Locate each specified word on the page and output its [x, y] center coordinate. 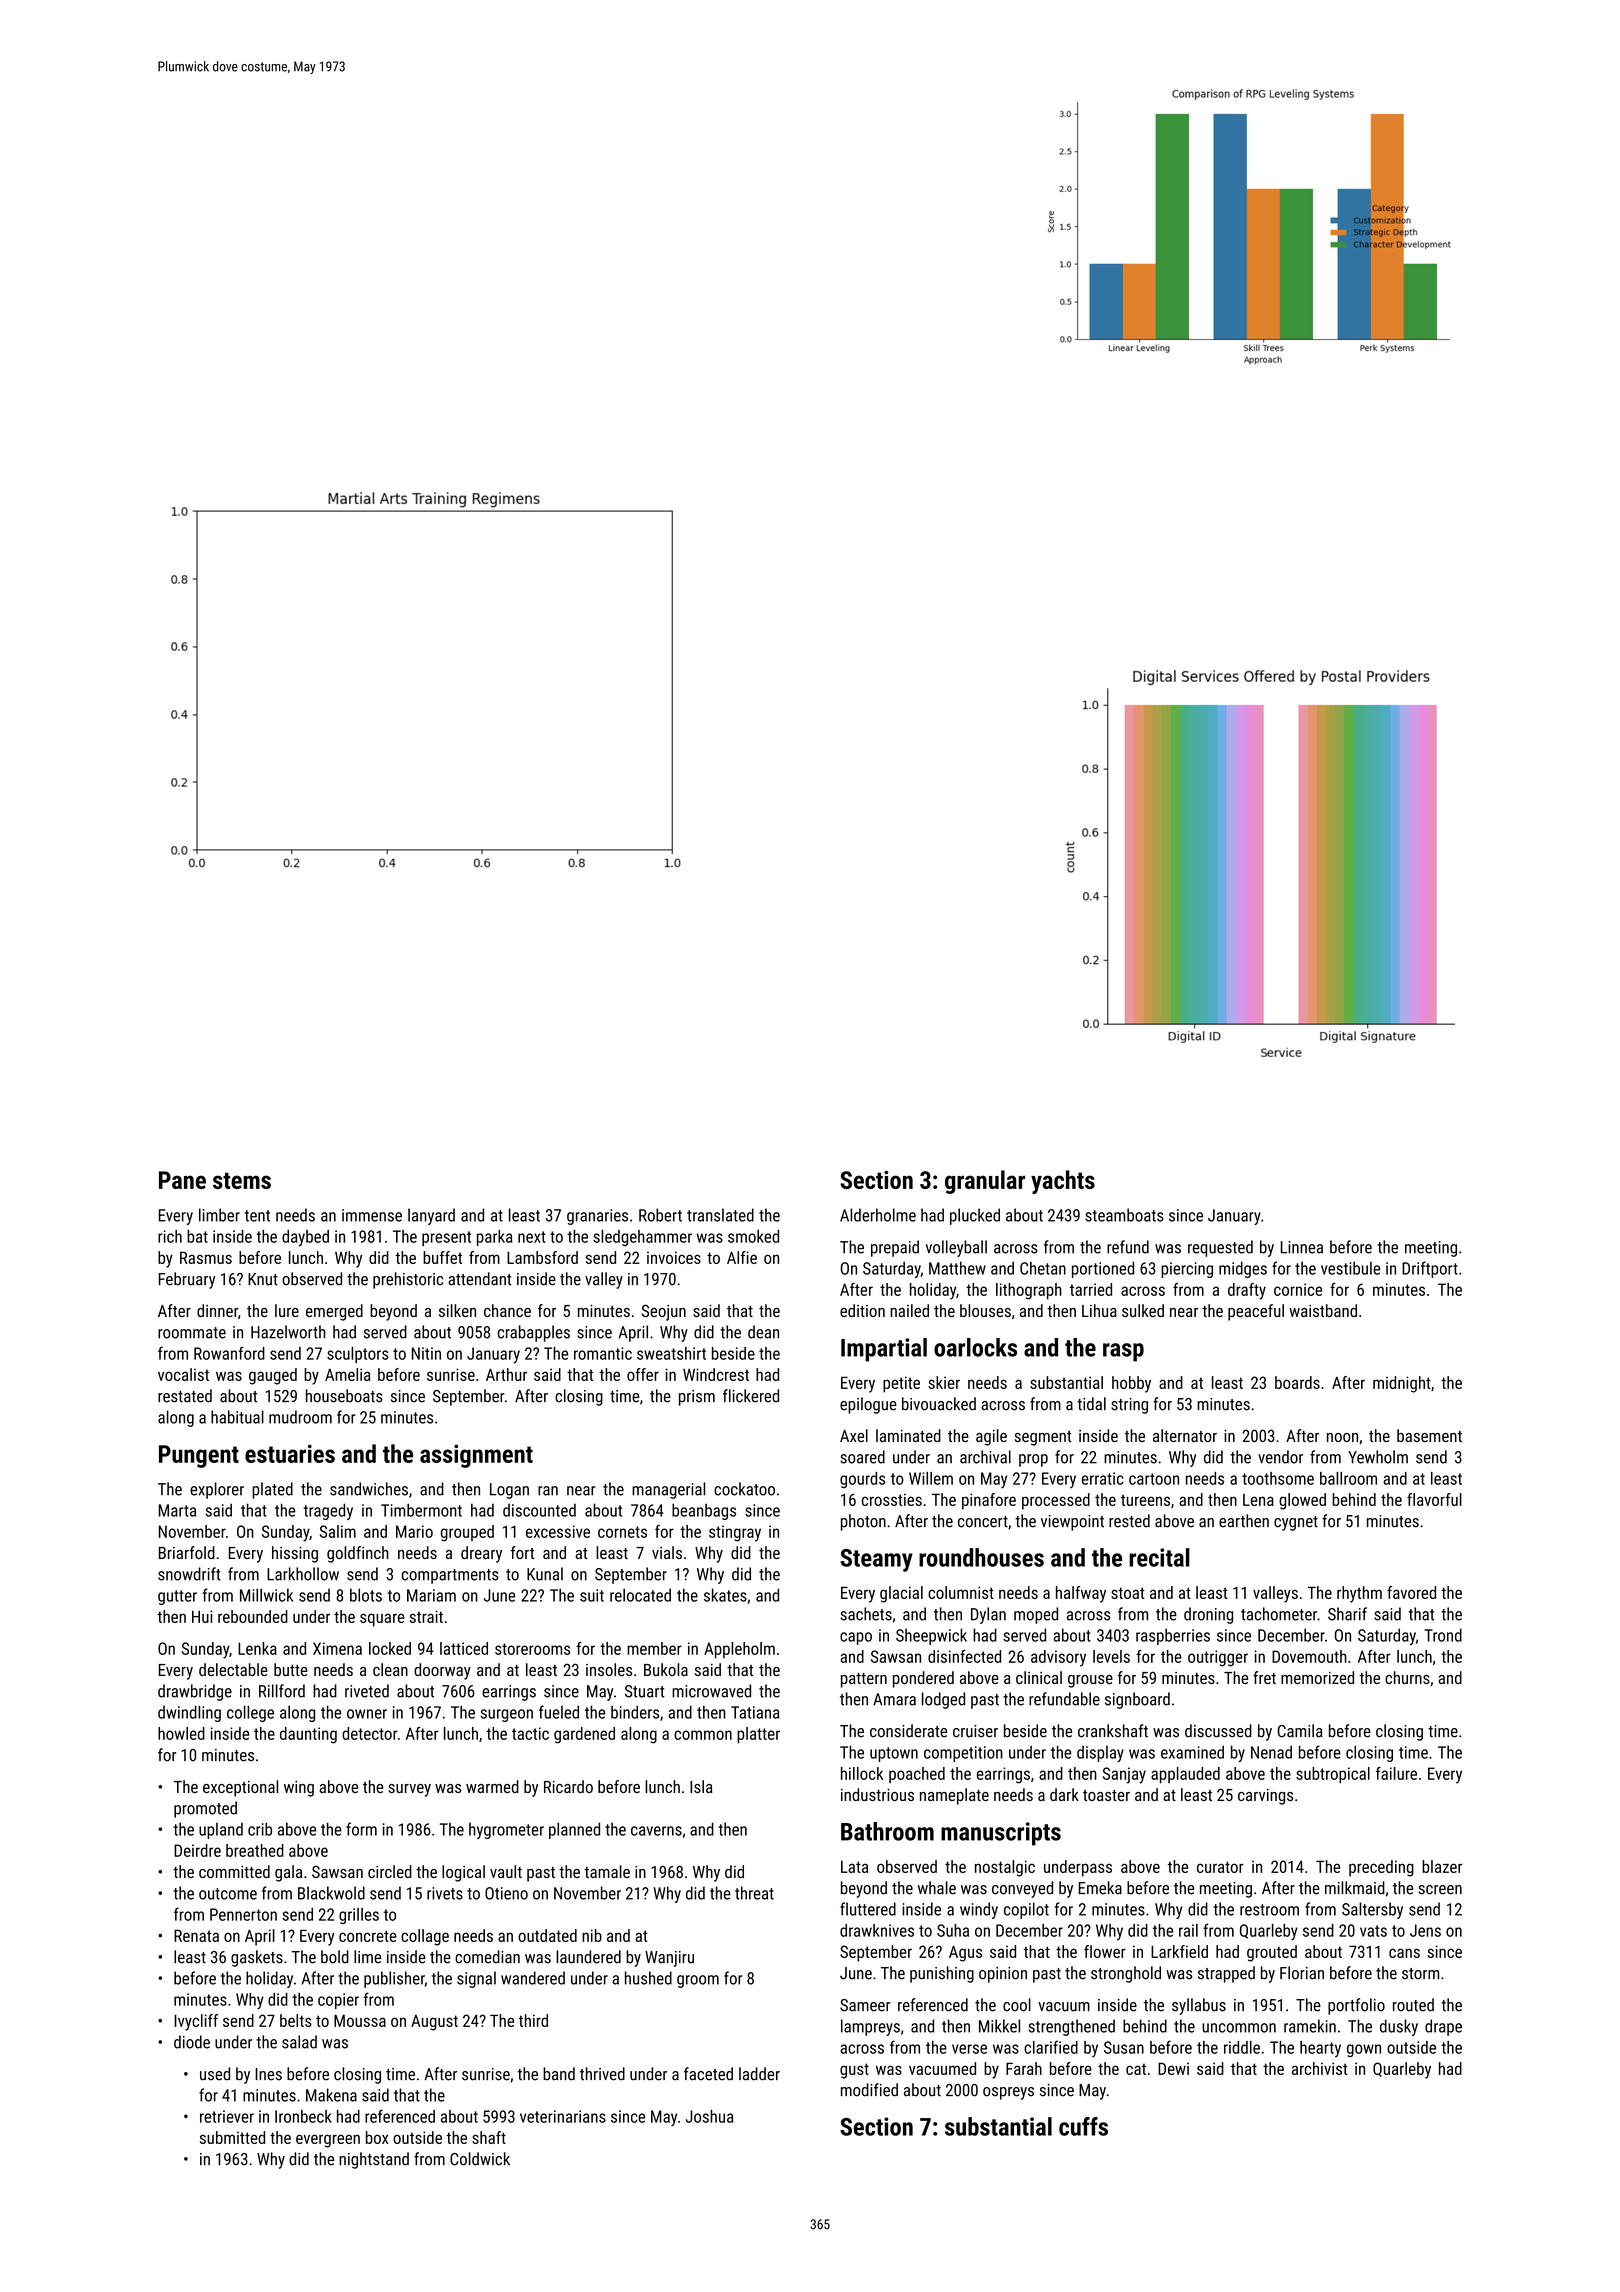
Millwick [266, 1595]
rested [1129, 1521]
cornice [1298, 1289]
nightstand [374, 2160]
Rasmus [206, 1257]
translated [720, 1215]
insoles [609, 1669]
